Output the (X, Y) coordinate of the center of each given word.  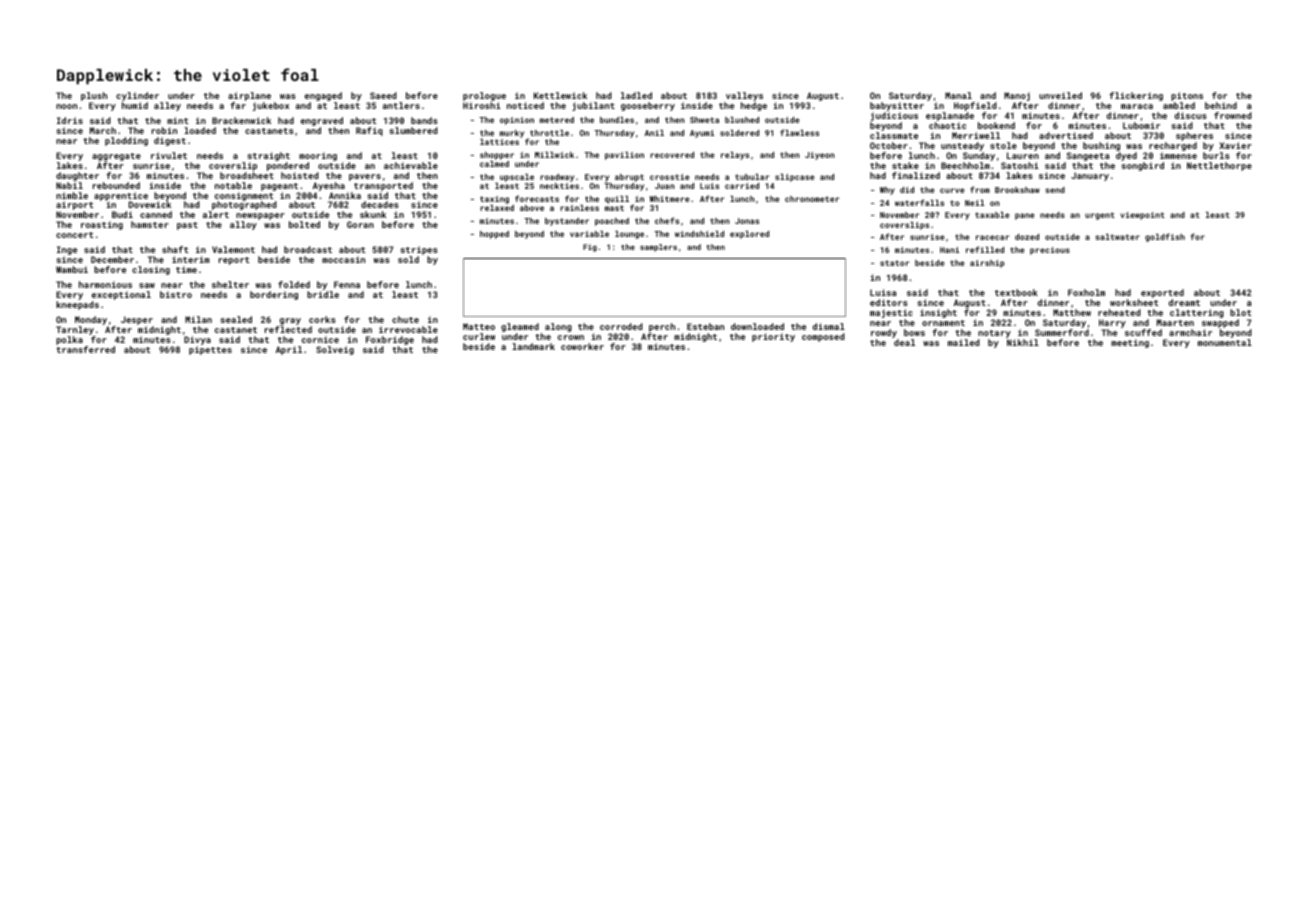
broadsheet (247, 175)
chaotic (947, 125)
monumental (1225, 342)
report (234, 261)
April (289, 350)
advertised (1066, 135)
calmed (494, 164)
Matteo (479, 326)
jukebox (271, 106)
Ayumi (702, 134)
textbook (1016, 292)
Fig (590, 248)
